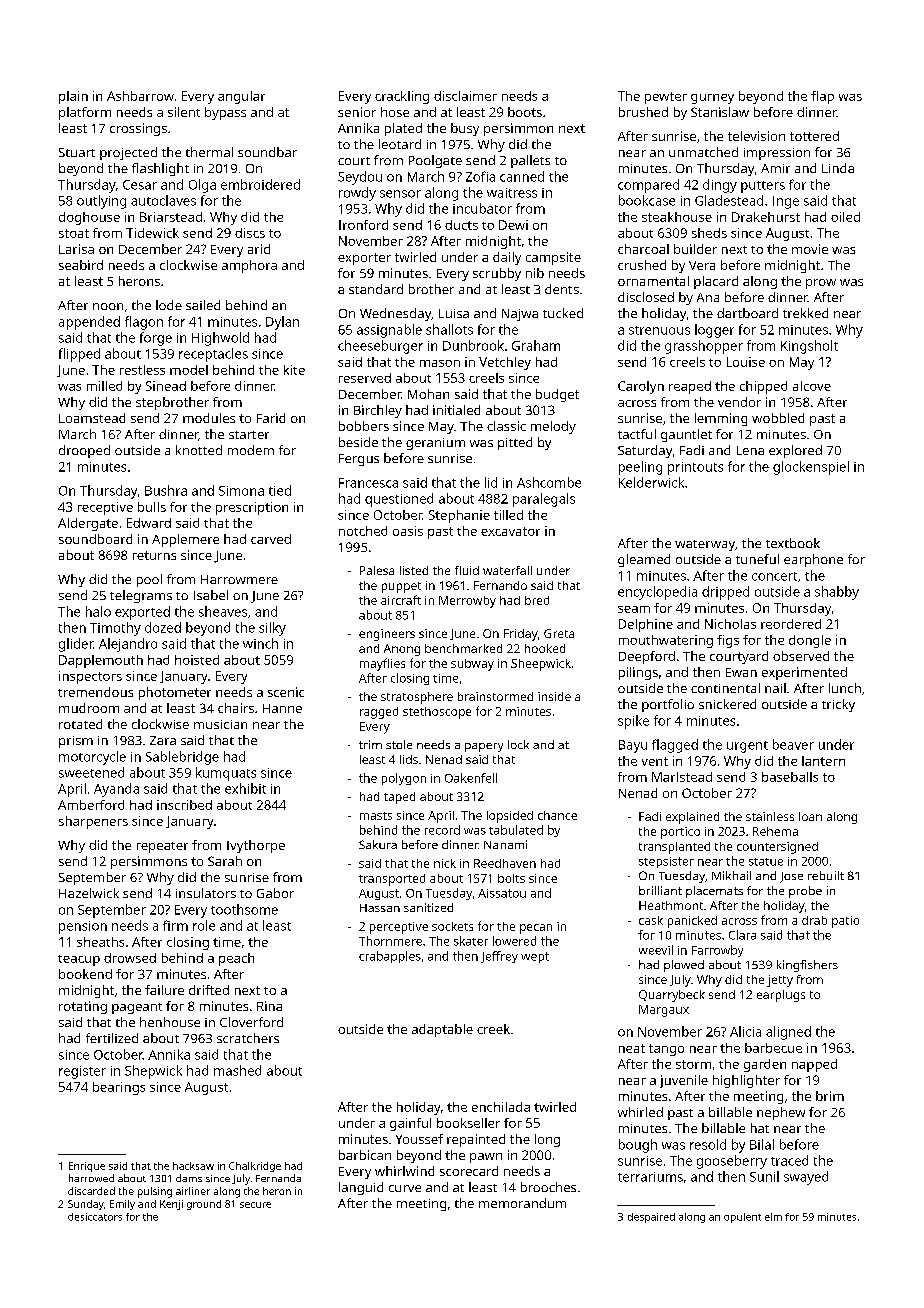 This page has width=924, height=1308. What do you see at coordinates (105, 508) in the page?
I see `receptive` at bounding box center [105, 508].
